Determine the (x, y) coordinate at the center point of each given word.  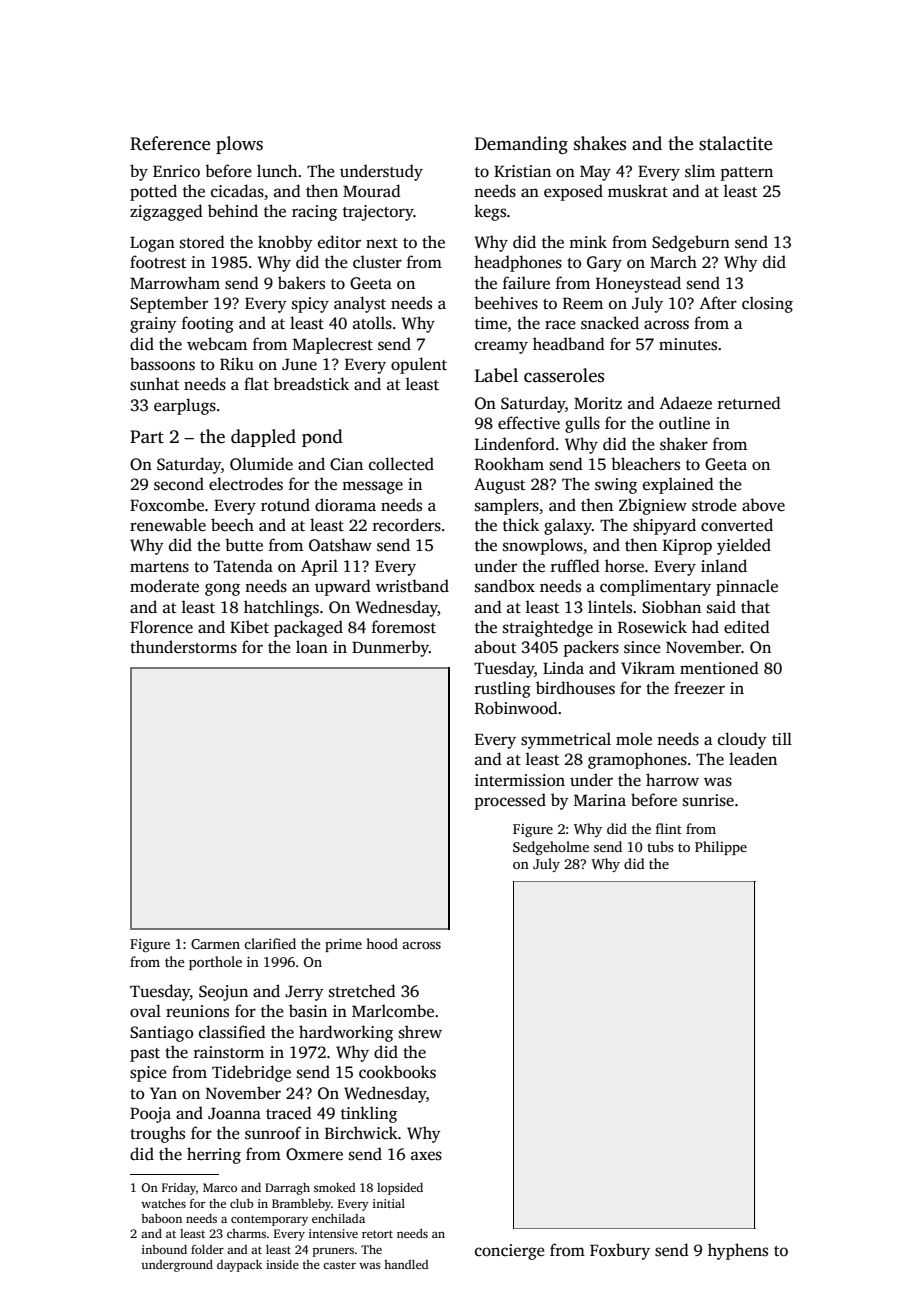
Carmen (215, 944)
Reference (170, 143)
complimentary (655, 587)
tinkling (369, 1114)
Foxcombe (167, 505)
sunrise (708, 800)
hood (382, 943)
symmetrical (566, 740)
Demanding (521, 145)
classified (232, 1032)
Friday (179, 1189)
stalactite (735, 143)
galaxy (568, 526)
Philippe (721, 848)
